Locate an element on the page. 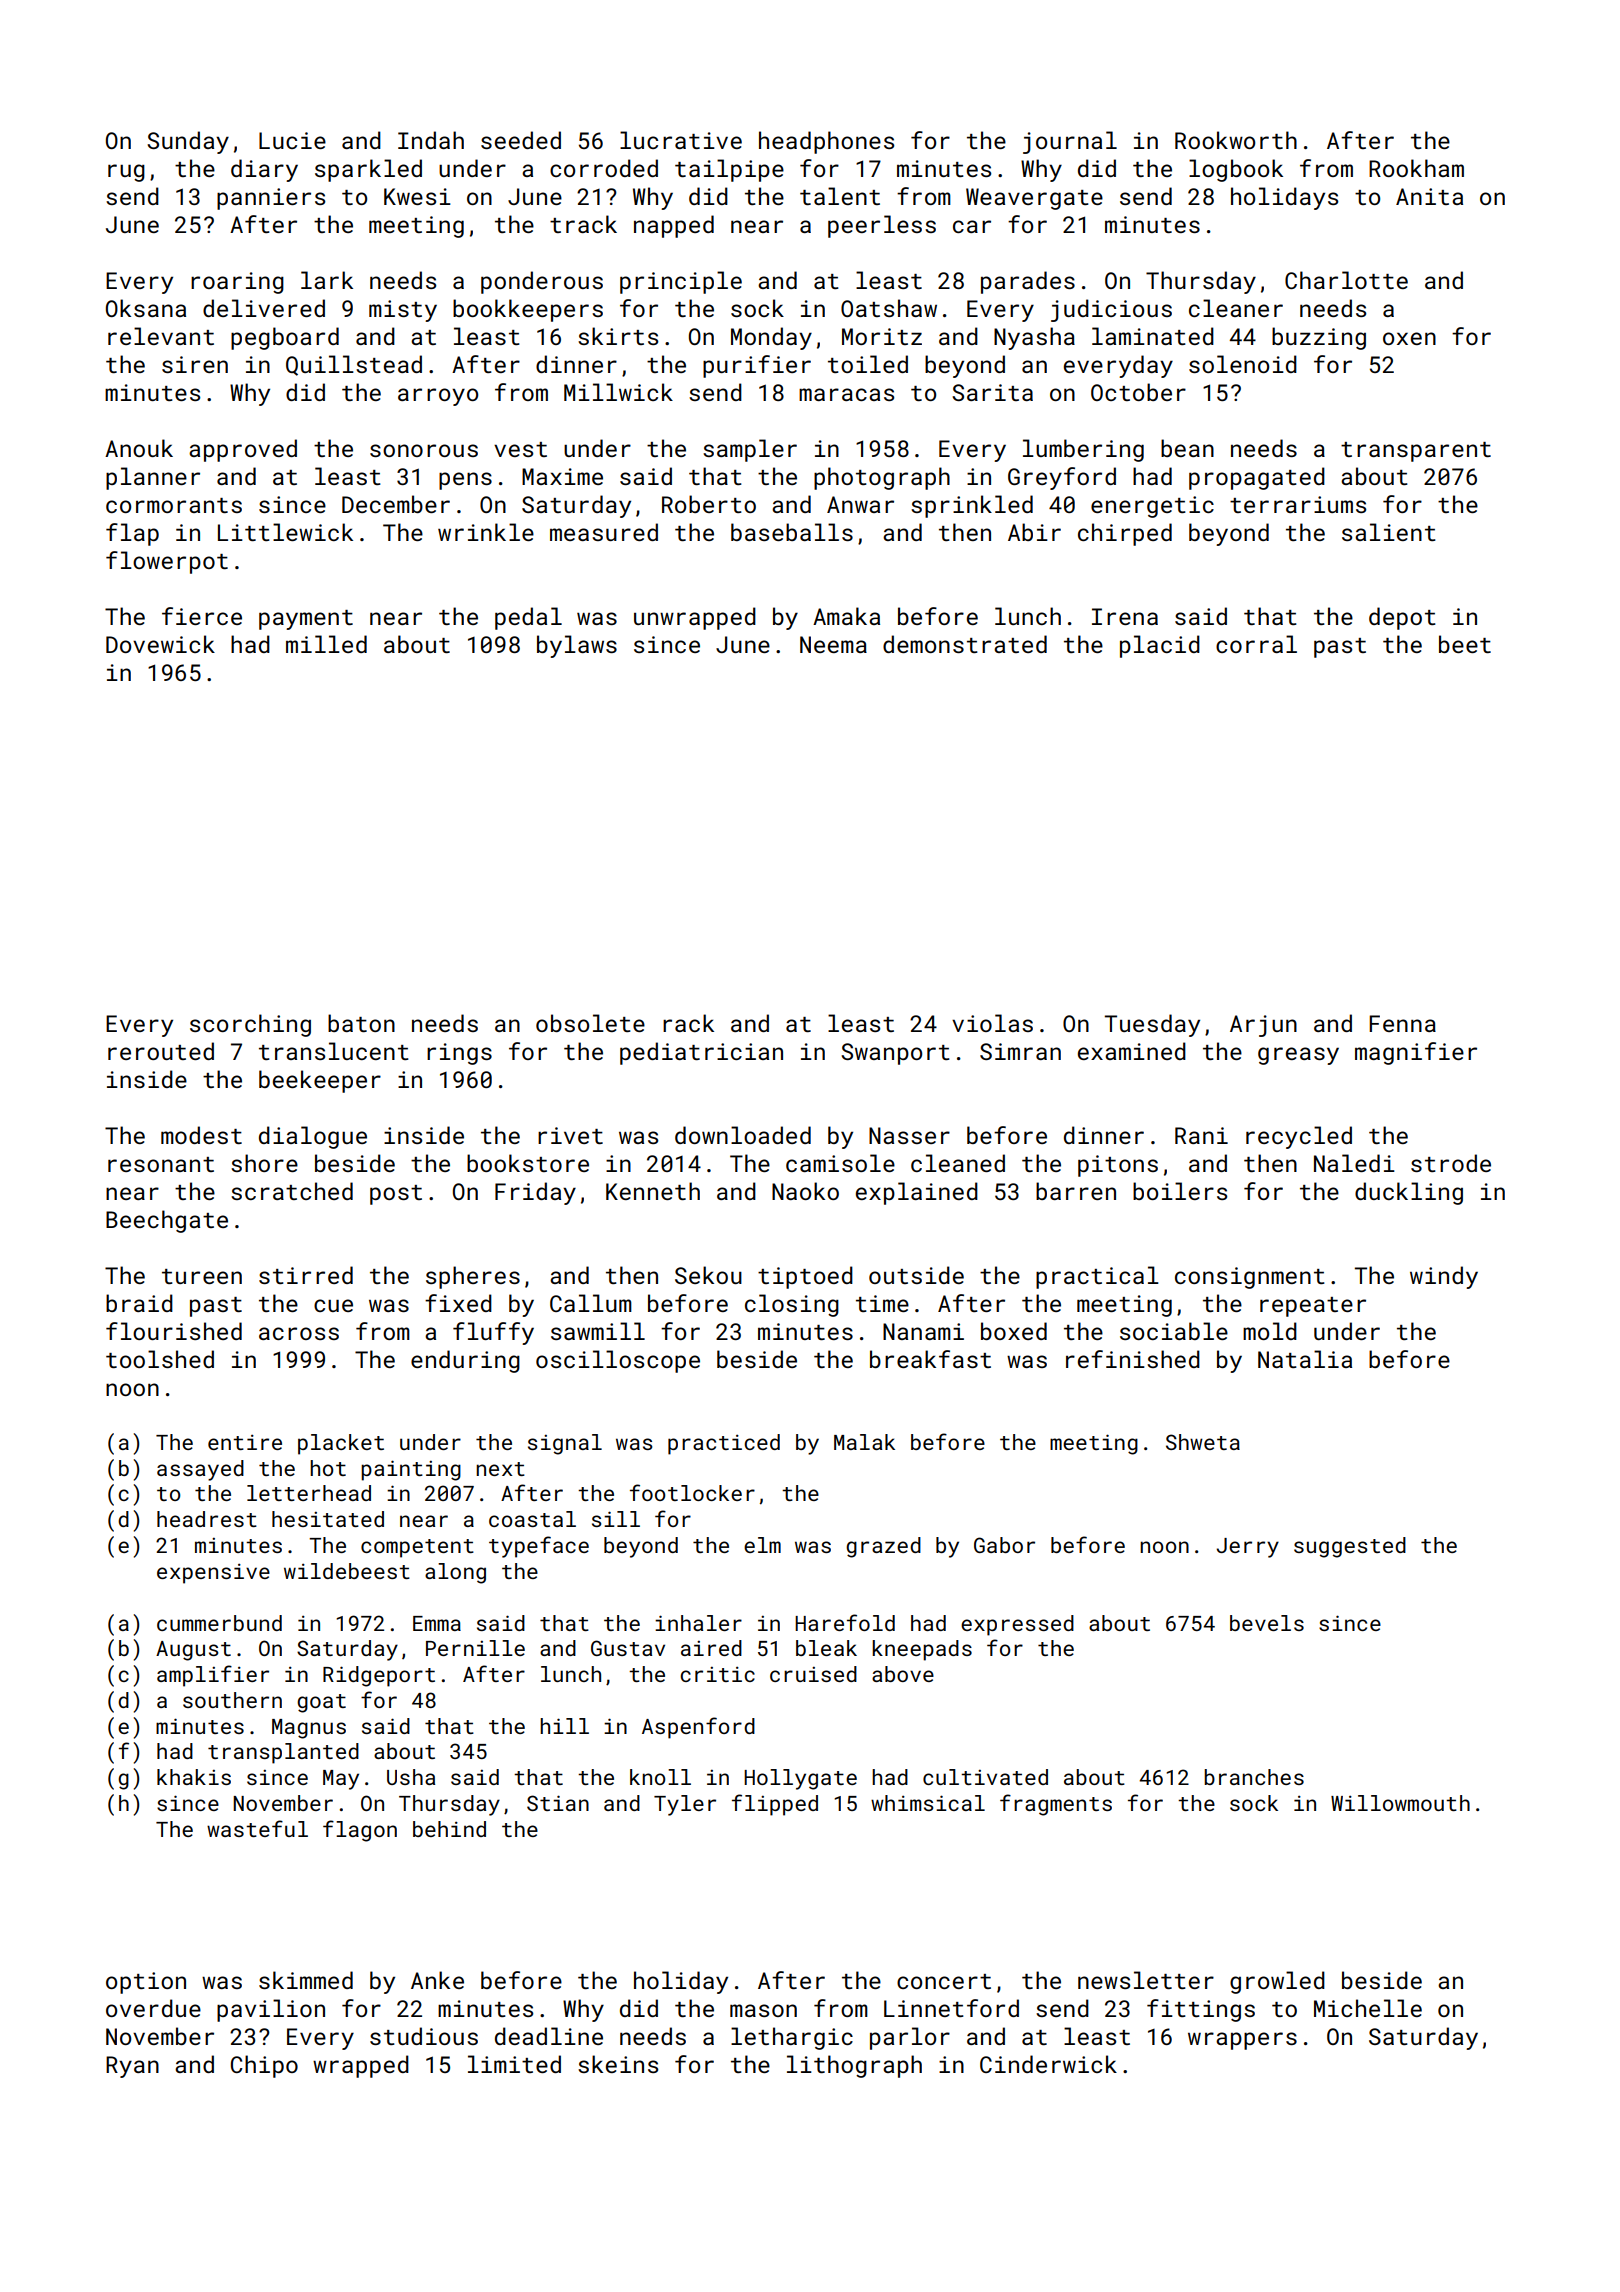 The height and width of the document is (2292, 1620). assayed is located at coordinates (200, 1470).
